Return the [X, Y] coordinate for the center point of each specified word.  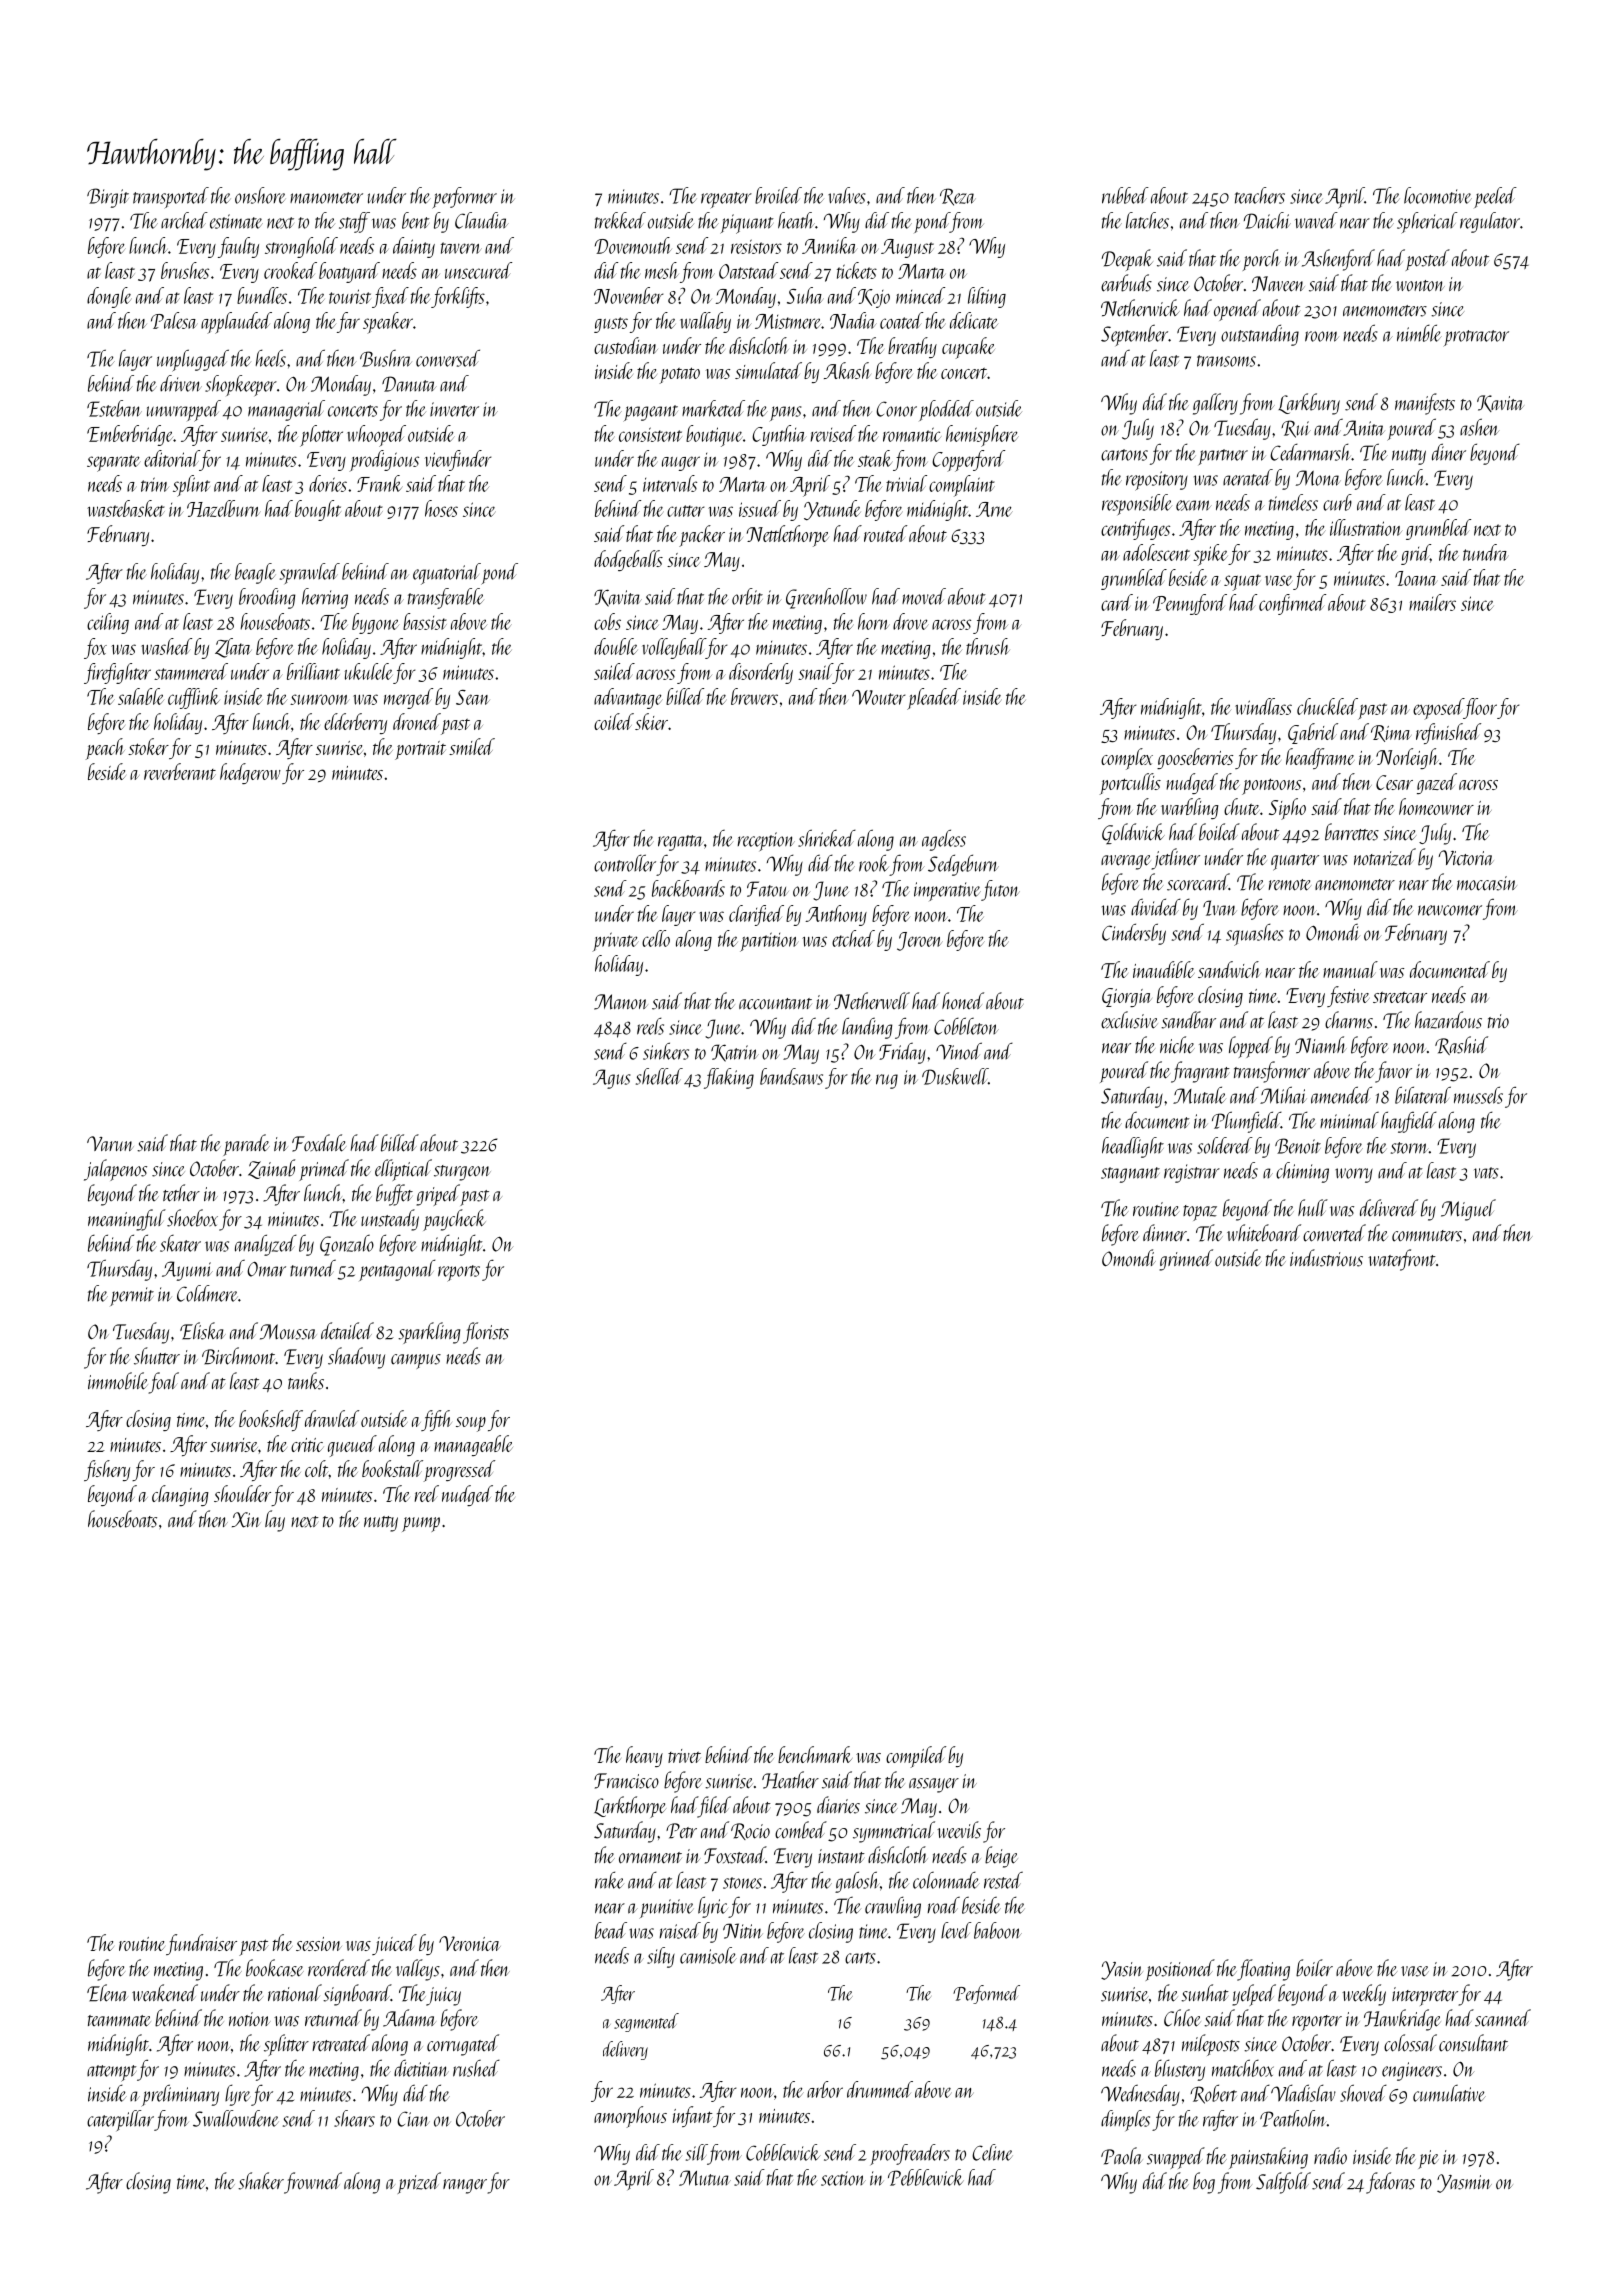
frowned [313, 2183]
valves [846, 195]
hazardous [1448, 1020]
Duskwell [955, 1076]
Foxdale [319, 1143]
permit [132, 1296]
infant [693, 2116]
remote [1290, 885]
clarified [756, 915]
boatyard [349, 272]
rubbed [1125, 195]
